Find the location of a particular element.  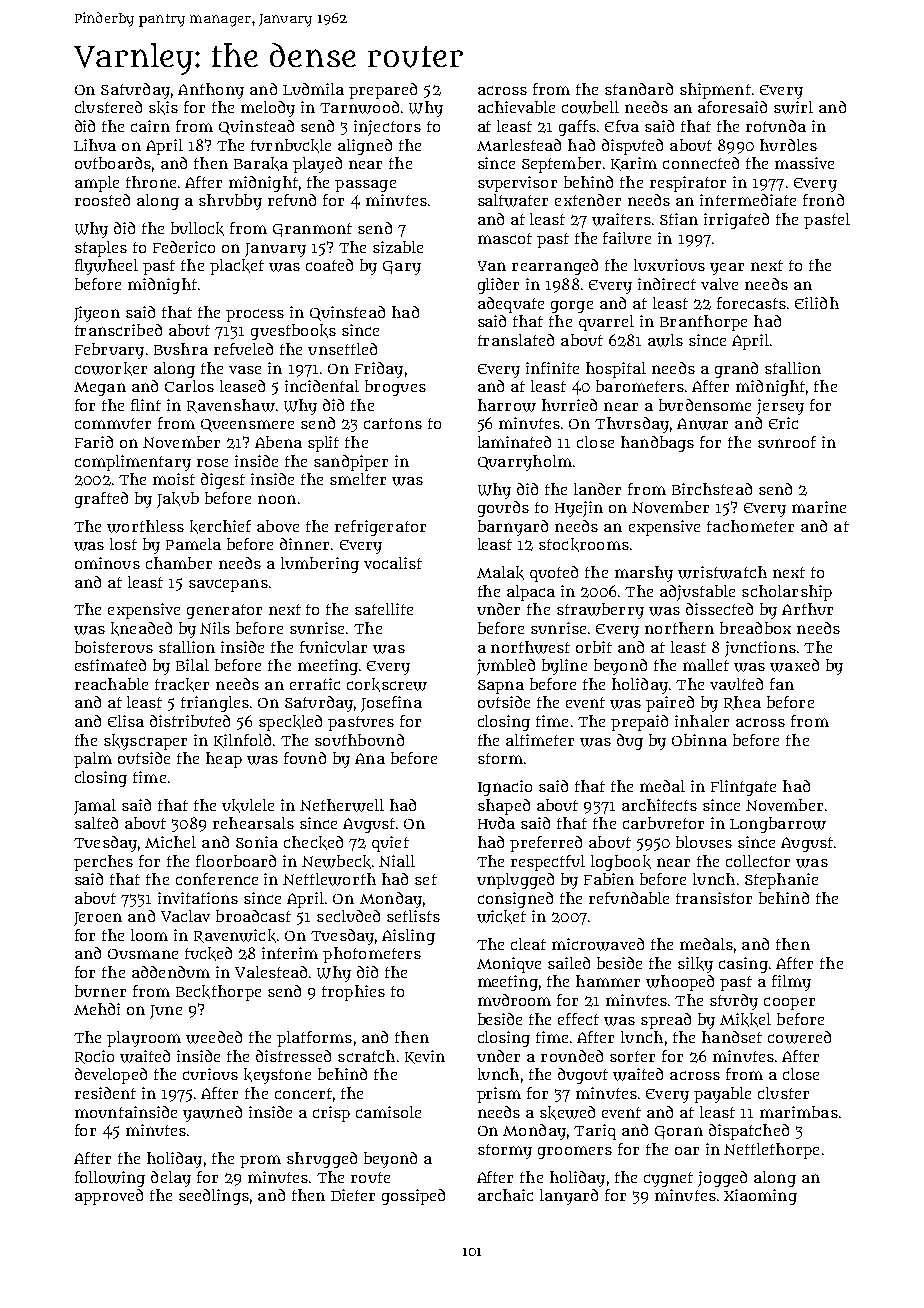

flywheel is located at coordinates (106, 267).
